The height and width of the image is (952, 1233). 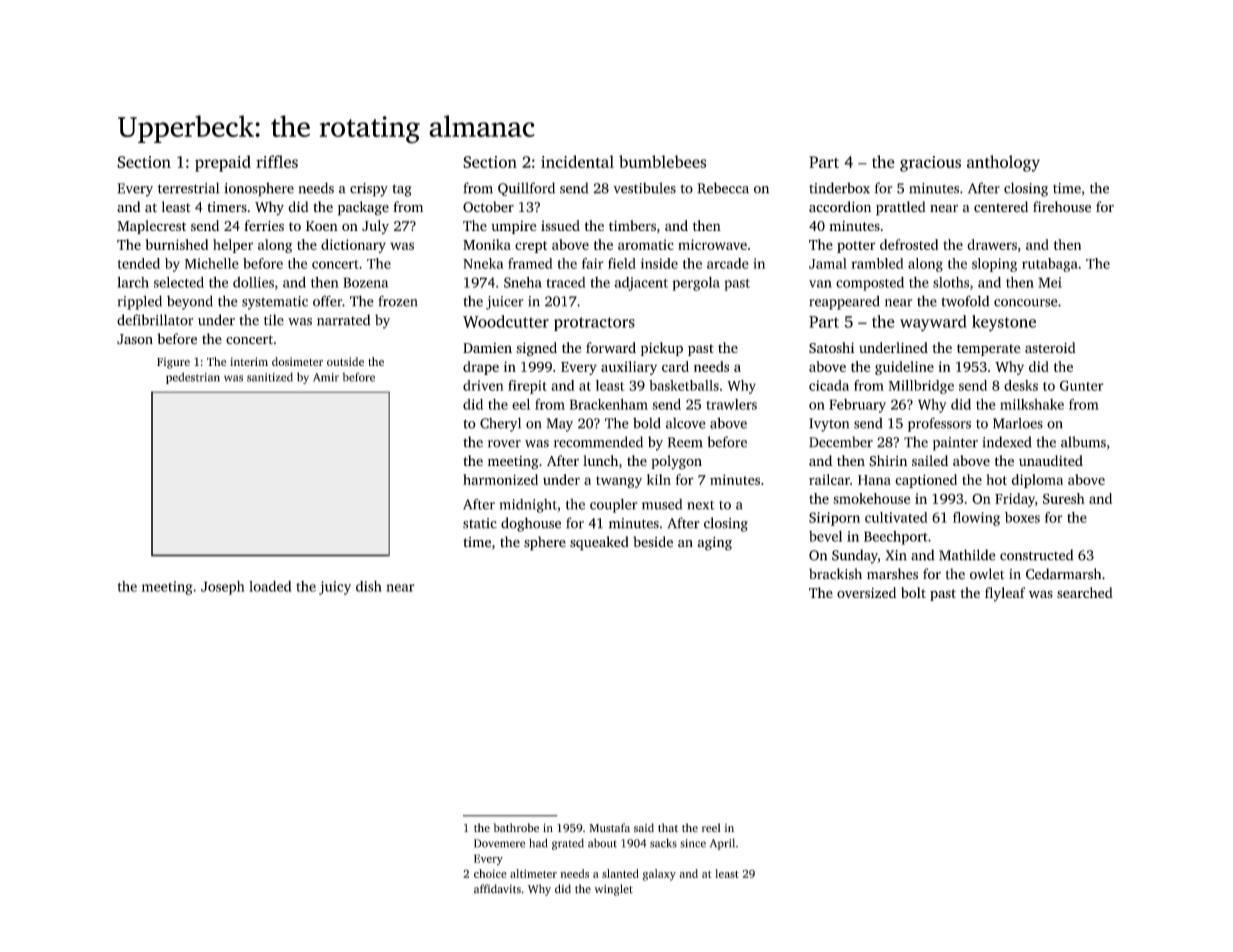 What do you see at coordinates (270, 586) in the image?
I see `loaded` at bounding box center [270, 586].
